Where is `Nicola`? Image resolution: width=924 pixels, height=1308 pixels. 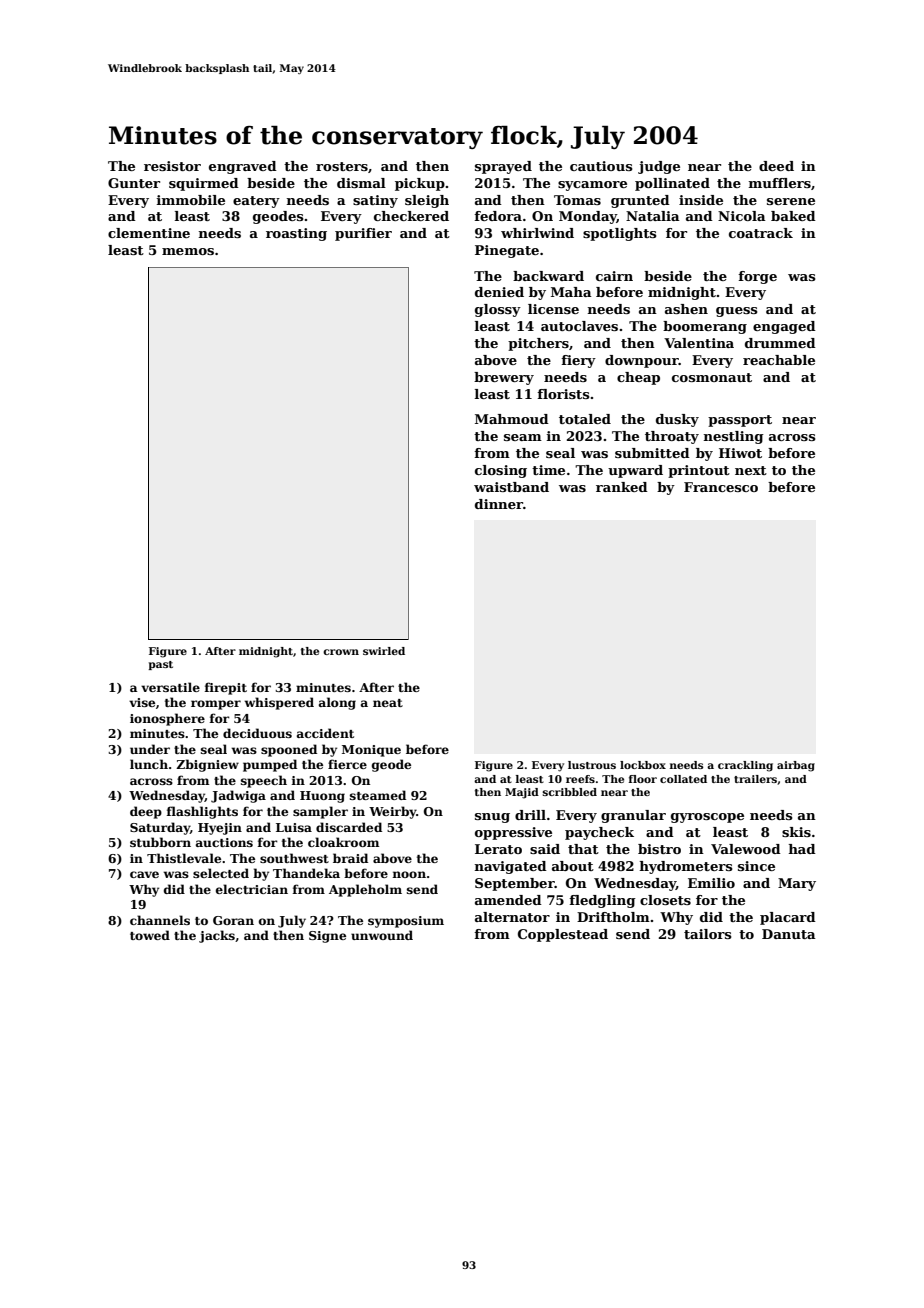
Nicola is located at coordinates (742, 216).
